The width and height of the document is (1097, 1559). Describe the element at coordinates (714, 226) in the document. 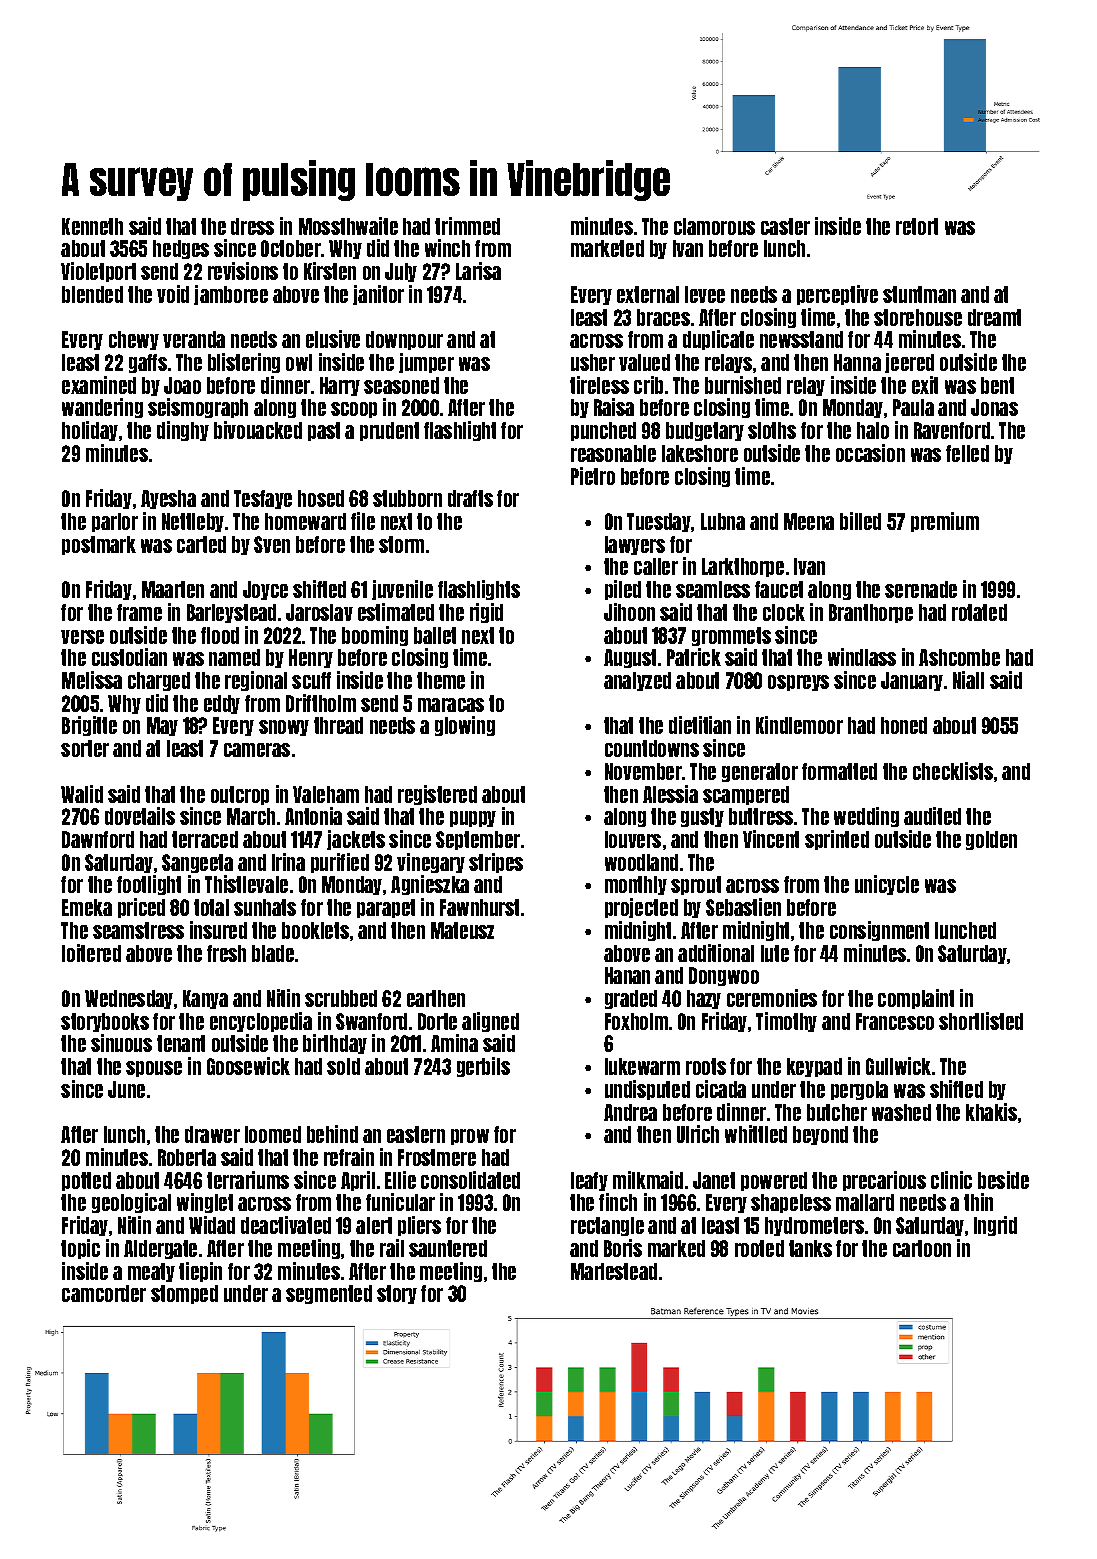

I see `clamorous` at that location.
